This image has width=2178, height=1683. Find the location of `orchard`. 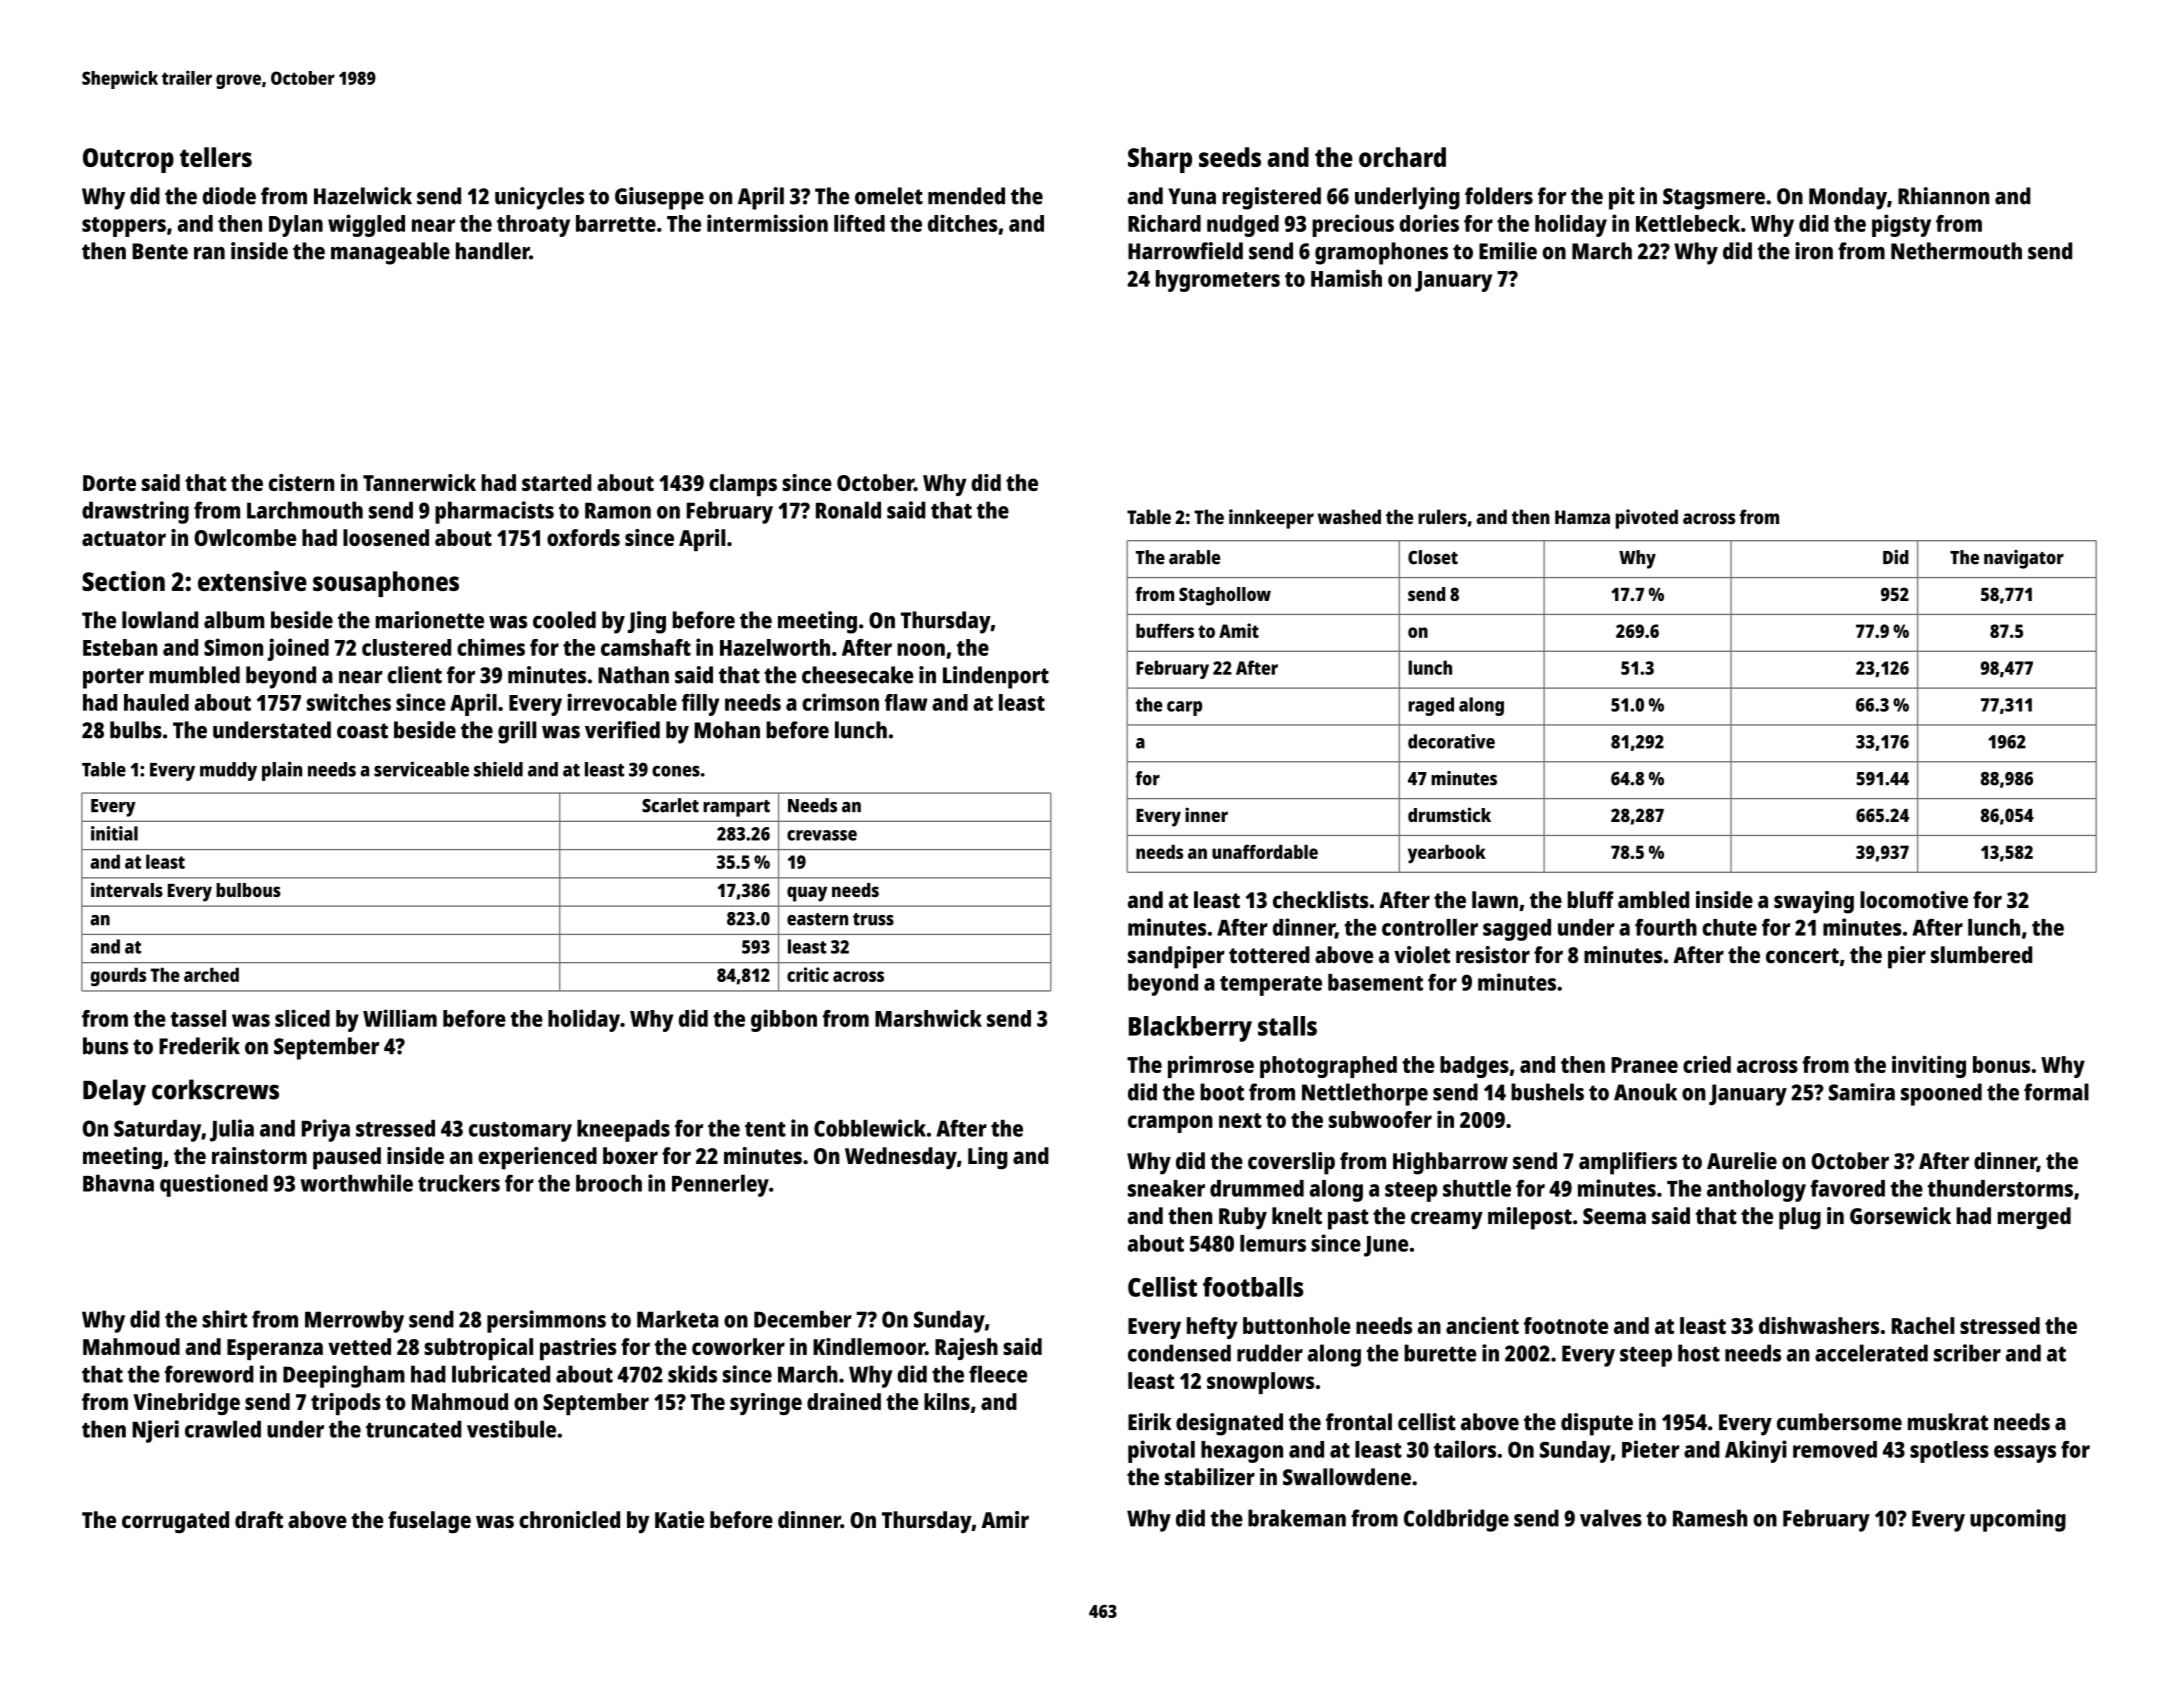

orchard is located at coordinates (1402, 157).
